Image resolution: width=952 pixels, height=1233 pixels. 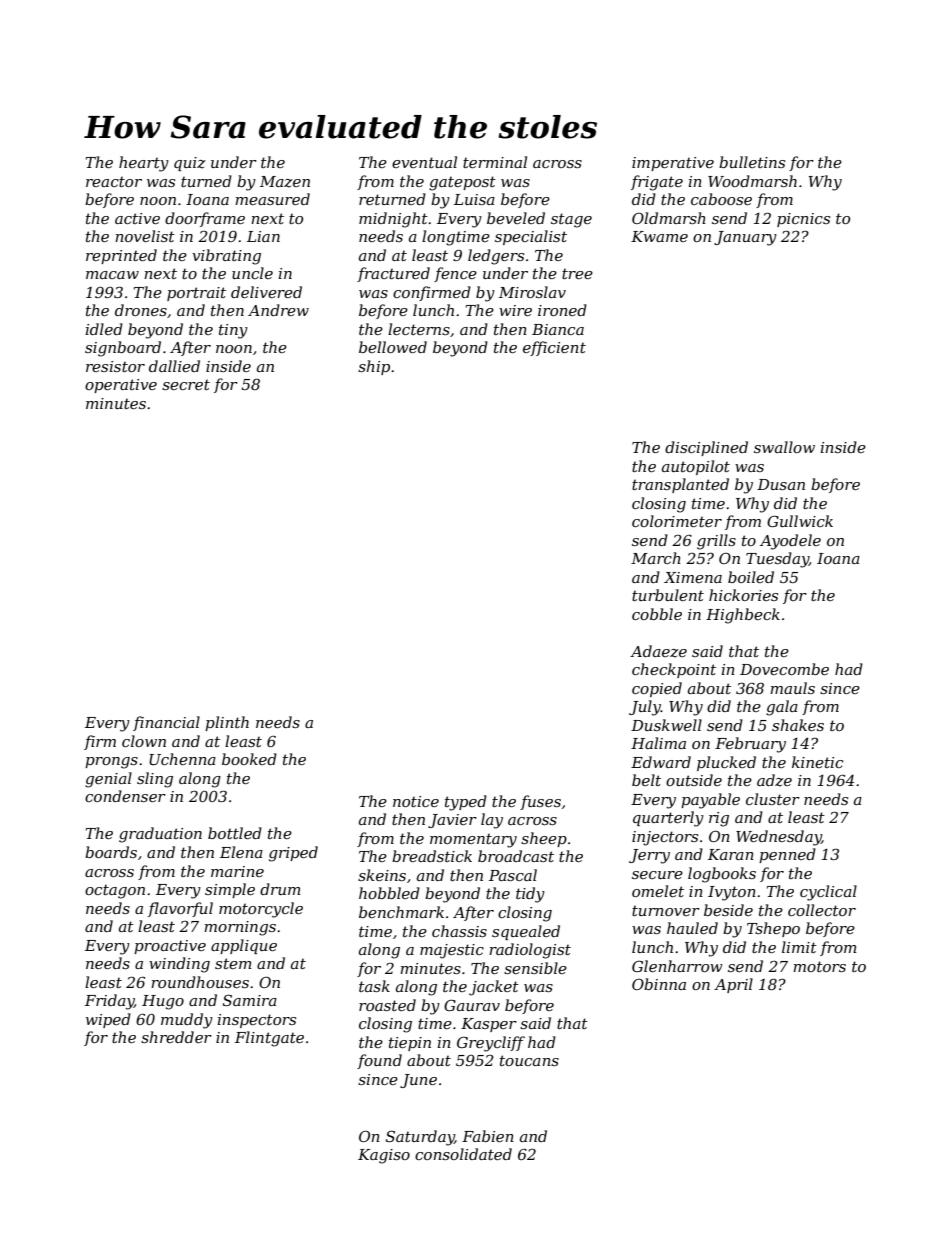 What do you see at coordinates (111, 763) in the document?
I see `prongs` at bounding box center [111, 763].
